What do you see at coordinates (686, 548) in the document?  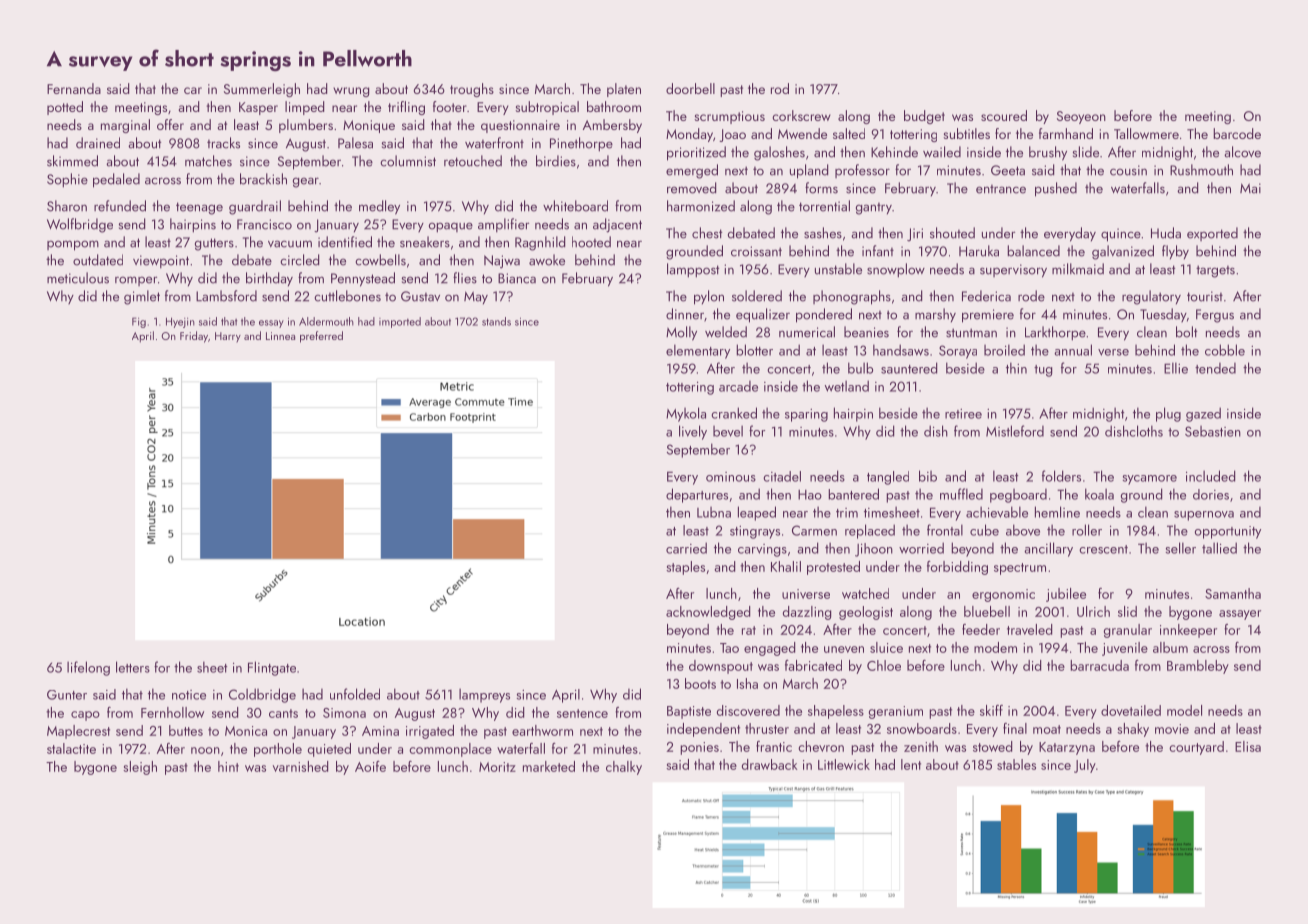 I see `carried` at bounding box center [686, 548].
